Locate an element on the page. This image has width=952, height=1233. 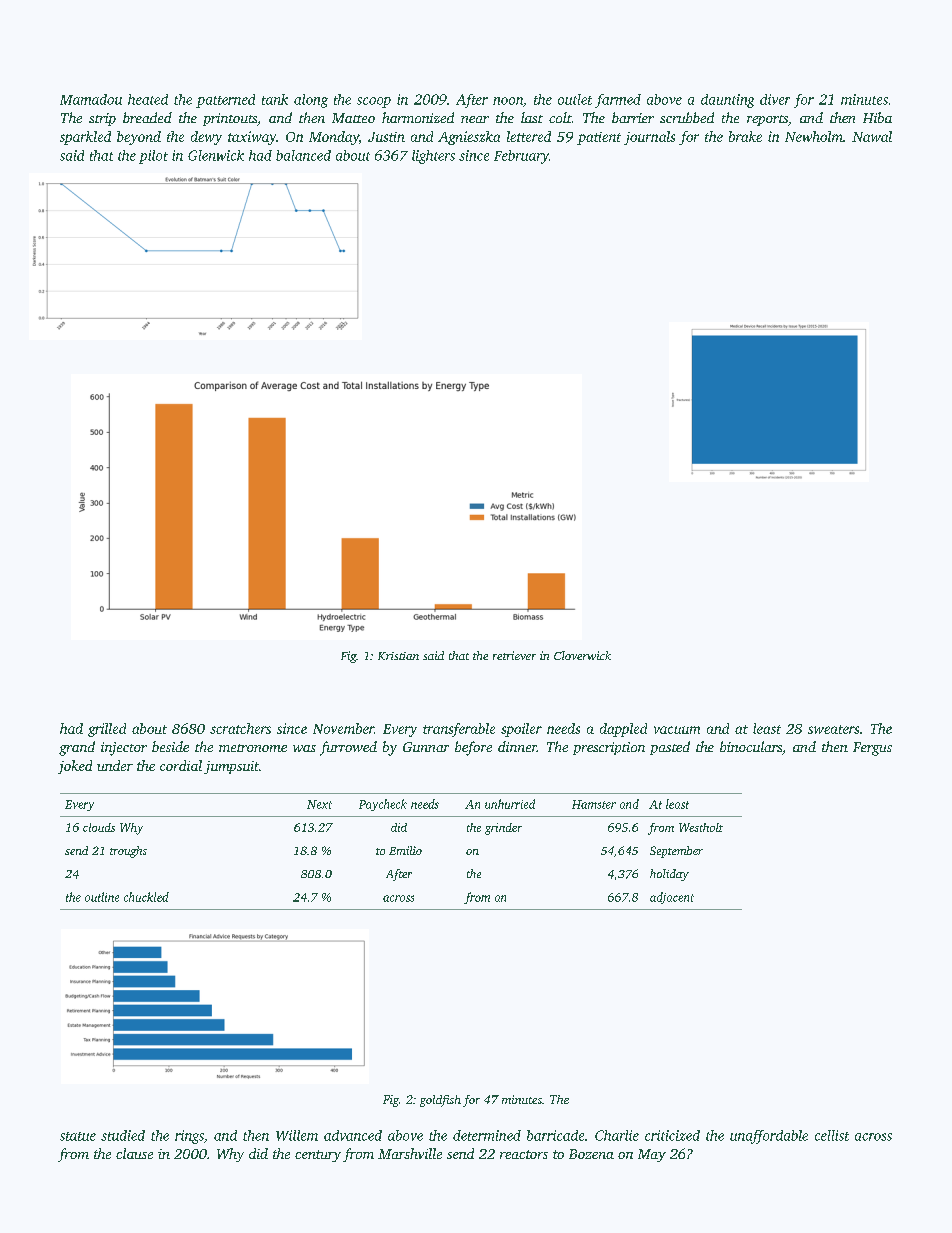
reactors is located at coordinates (524, 1154).
